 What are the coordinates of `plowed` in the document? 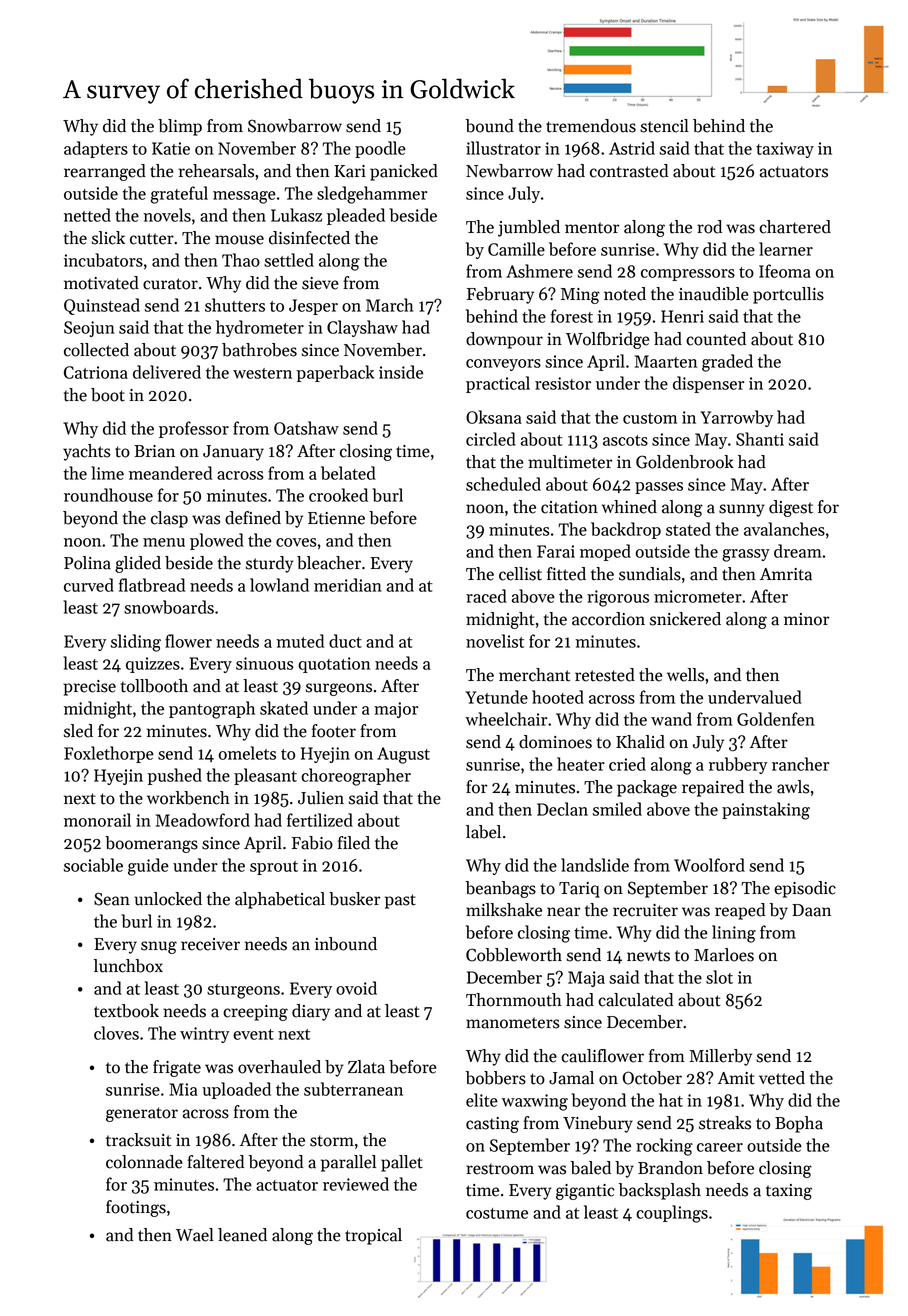 It's located at (217, 541).
